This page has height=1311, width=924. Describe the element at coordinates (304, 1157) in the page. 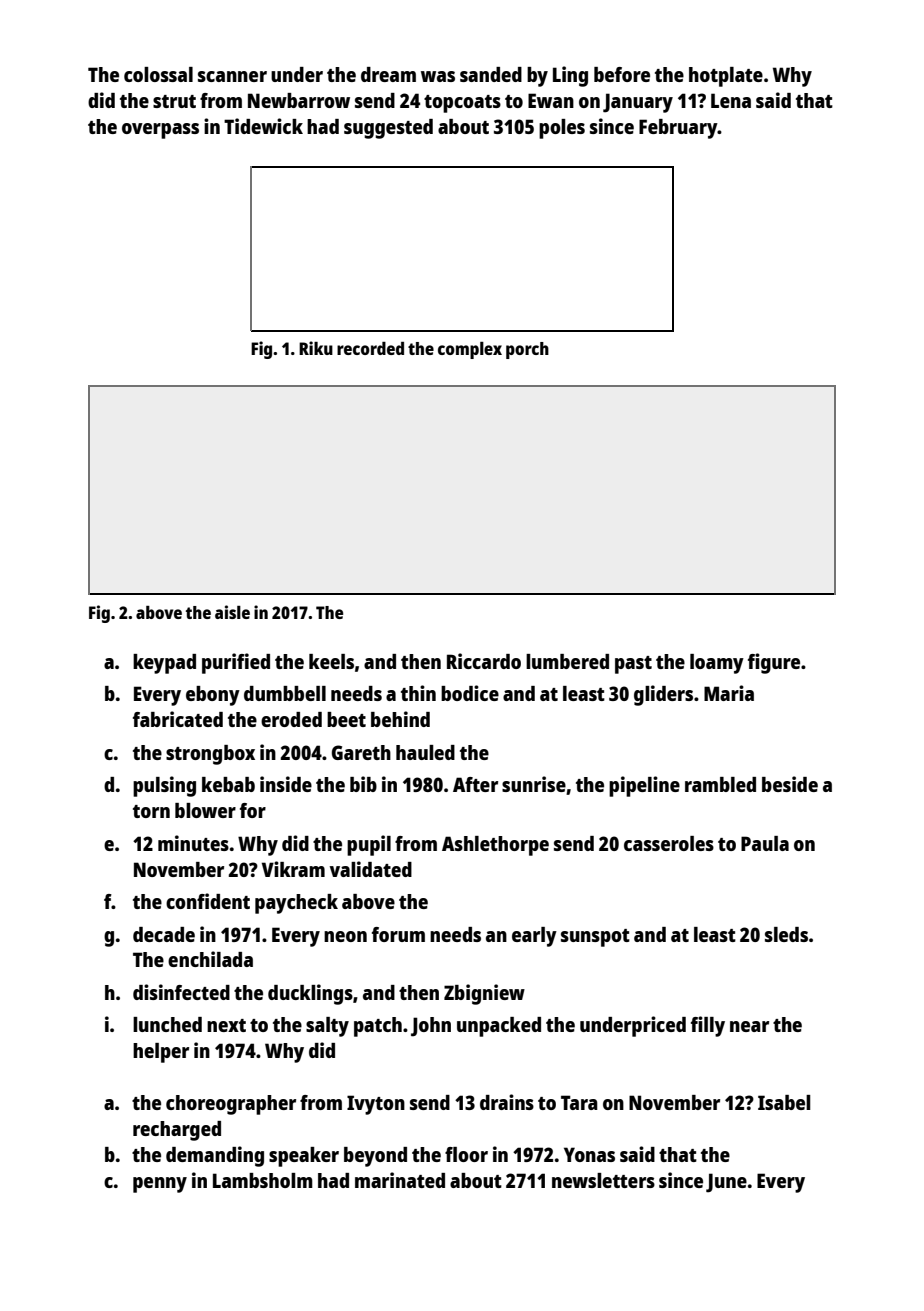

I see `speaker` at that location.
